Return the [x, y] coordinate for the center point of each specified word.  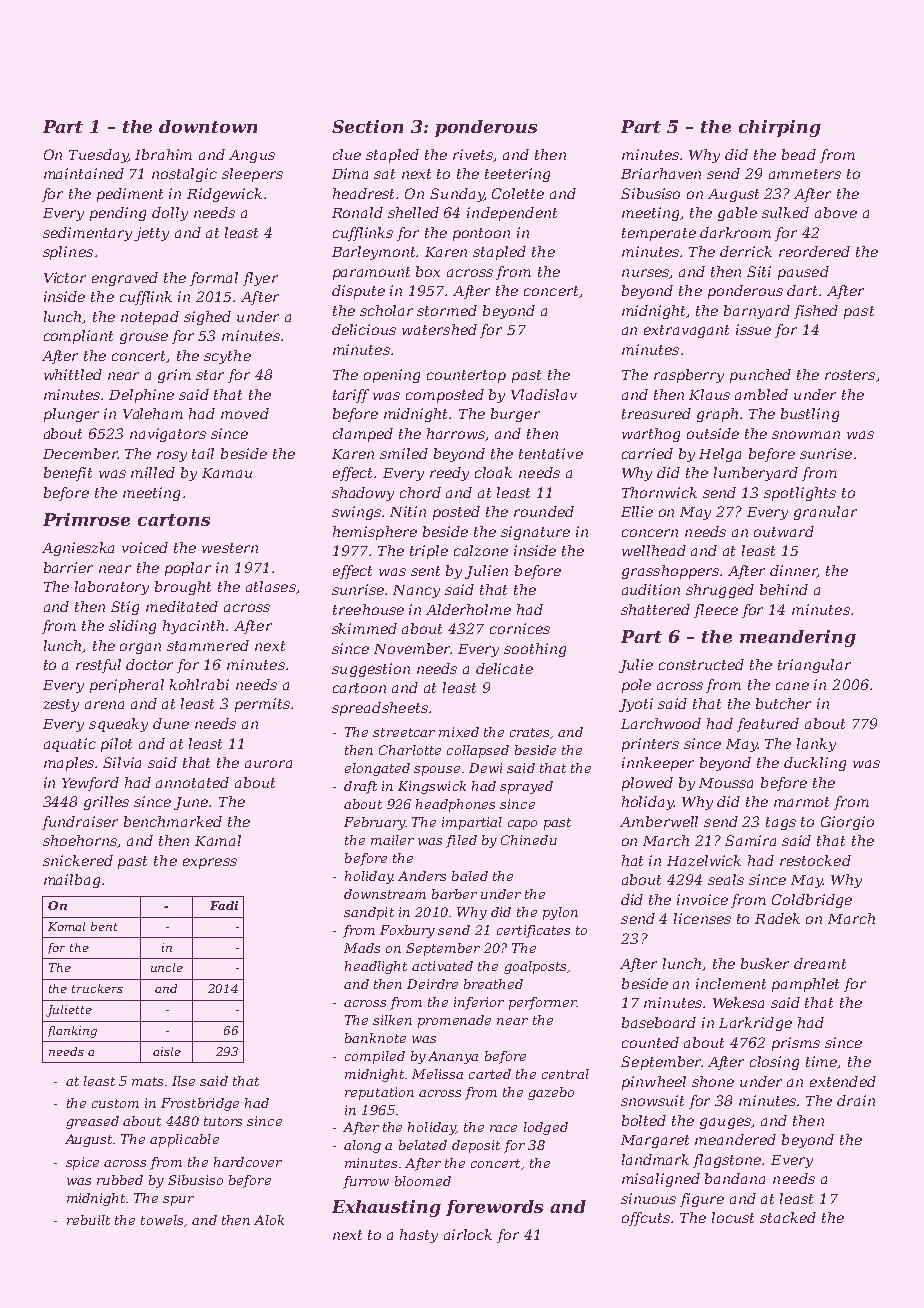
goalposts [535, 967]
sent [425, 571]
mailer [392, 840]
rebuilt [88, 1220]
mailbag [72, 881]
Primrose [86, 519]
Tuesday [98, 156]
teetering [517, 175]
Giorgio [847, 823]
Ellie [637, 511]
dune [171, 723]
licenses [702, 918]
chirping [780, 128]
